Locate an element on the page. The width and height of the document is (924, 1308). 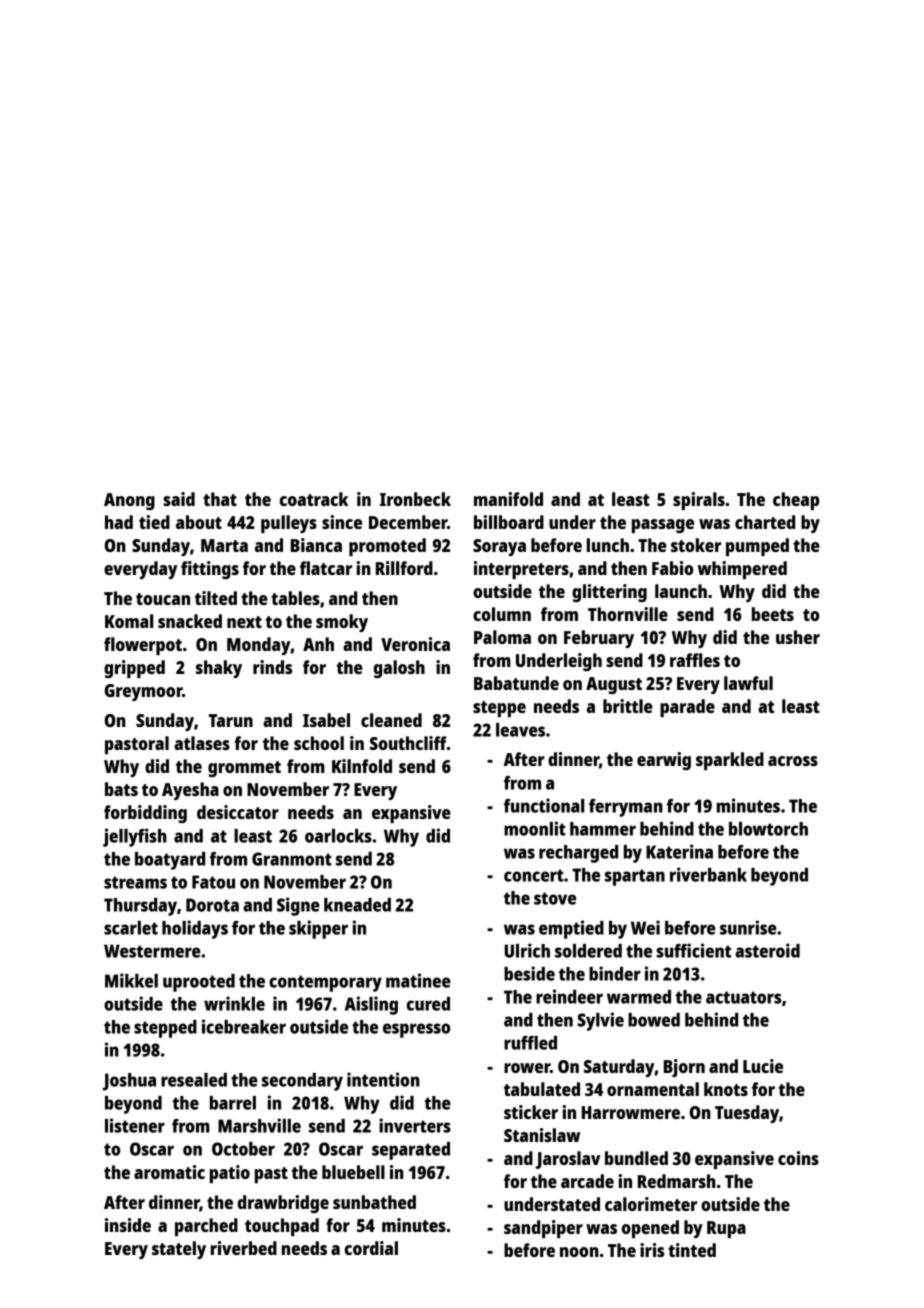
February is located at coordinates (599, 639).
